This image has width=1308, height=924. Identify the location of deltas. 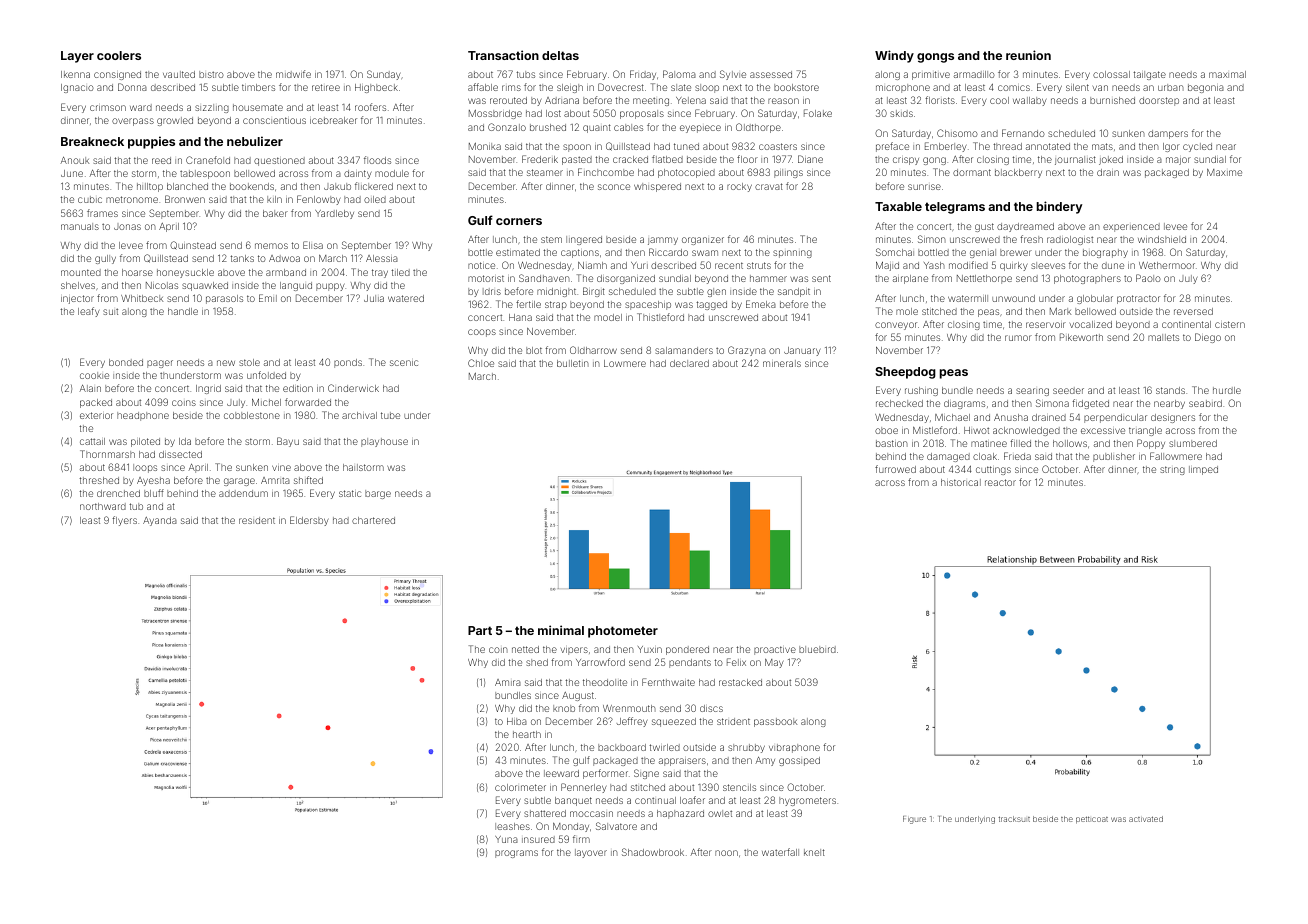
(560, 55).
